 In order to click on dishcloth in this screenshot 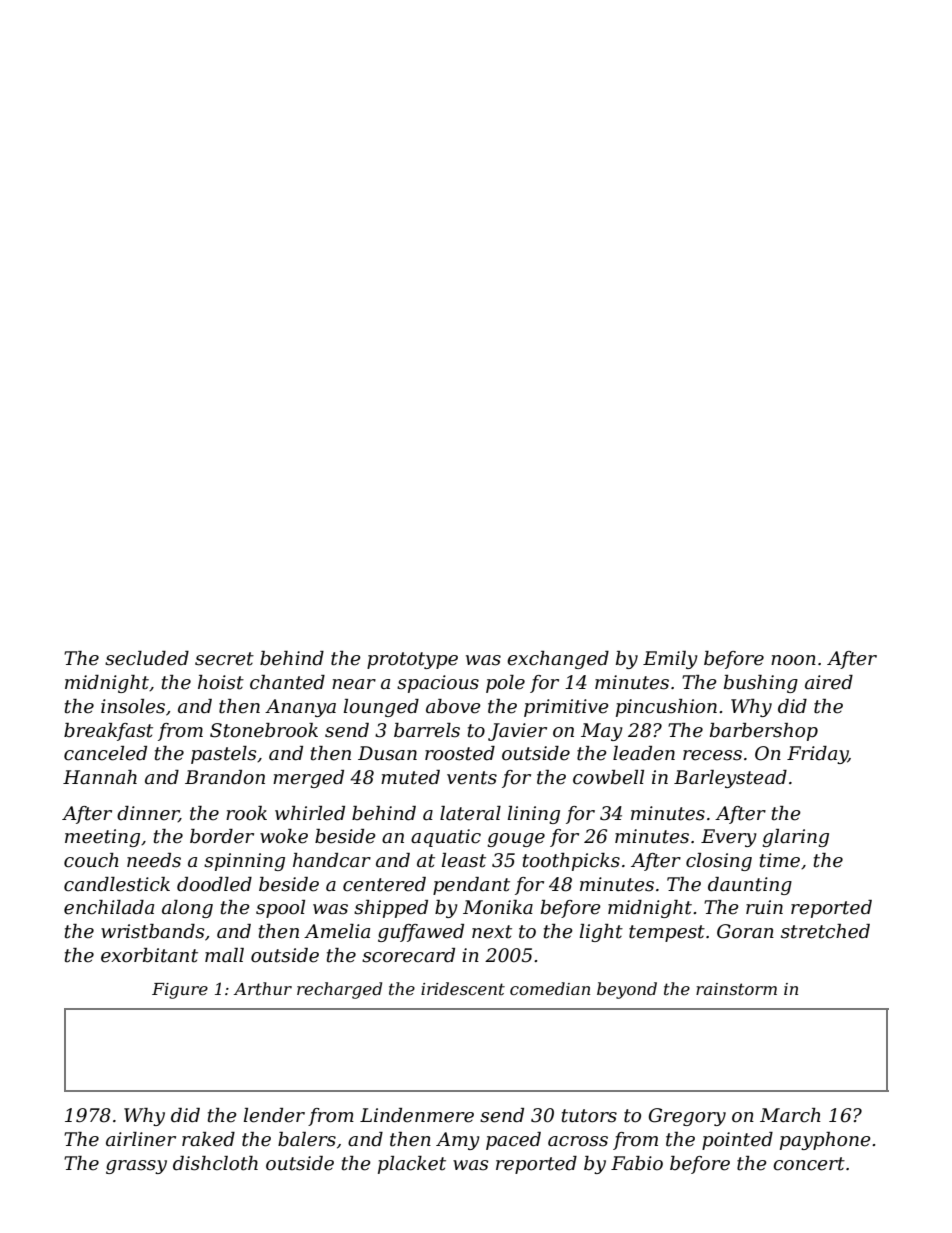, I will do `click(215, 1163)`.
